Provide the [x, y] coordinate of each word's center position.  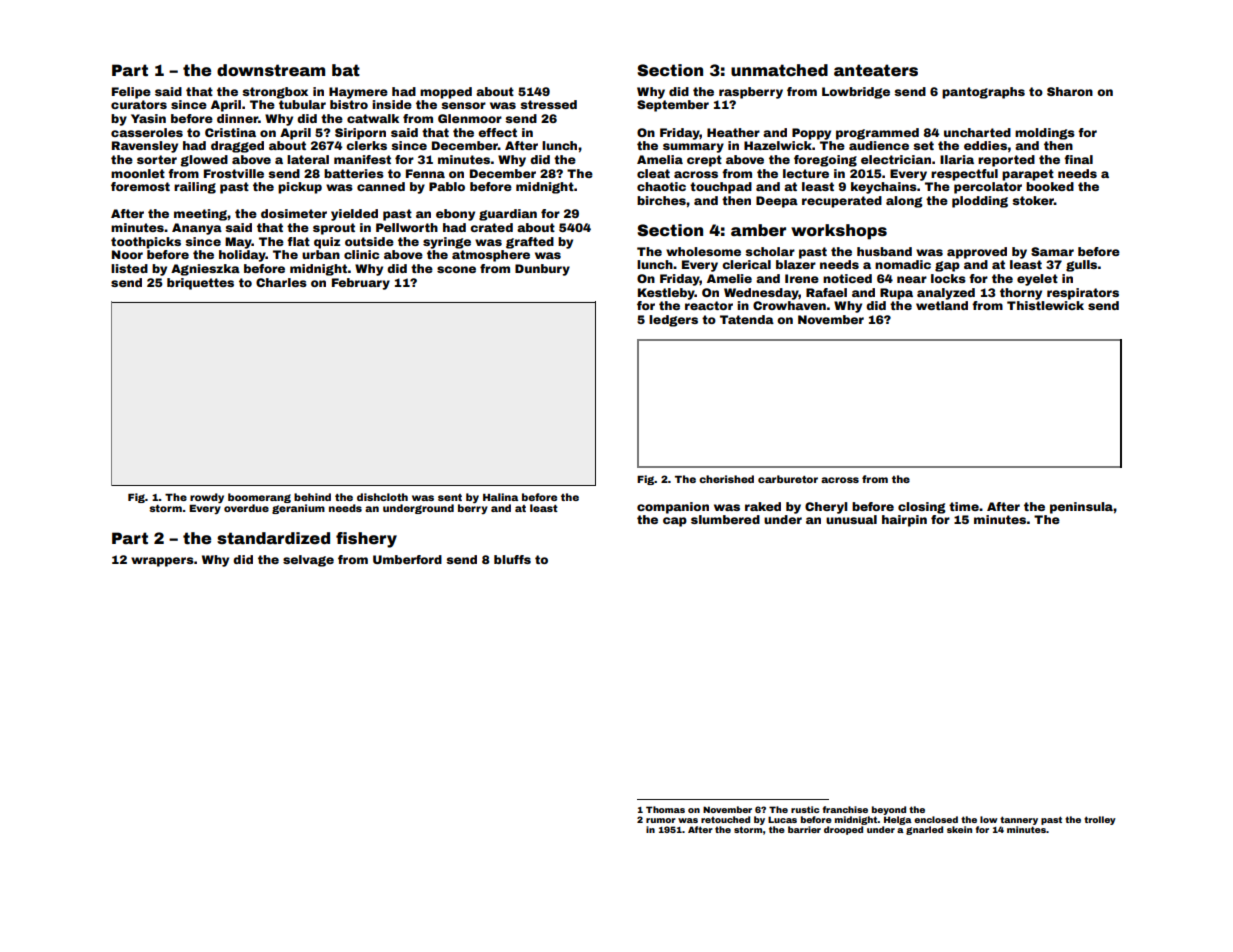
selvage [308, 561]
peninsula [1081, 508]
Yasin [148, 118]
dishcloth [382, 497]
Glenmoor [470, 118]
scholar [770, 251]
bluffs [512, 559]
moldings [1045, 134]
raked [763, 506]
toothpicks [146, 243]
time [964, 506]
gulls [1081, 266]
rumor [661, 820]
